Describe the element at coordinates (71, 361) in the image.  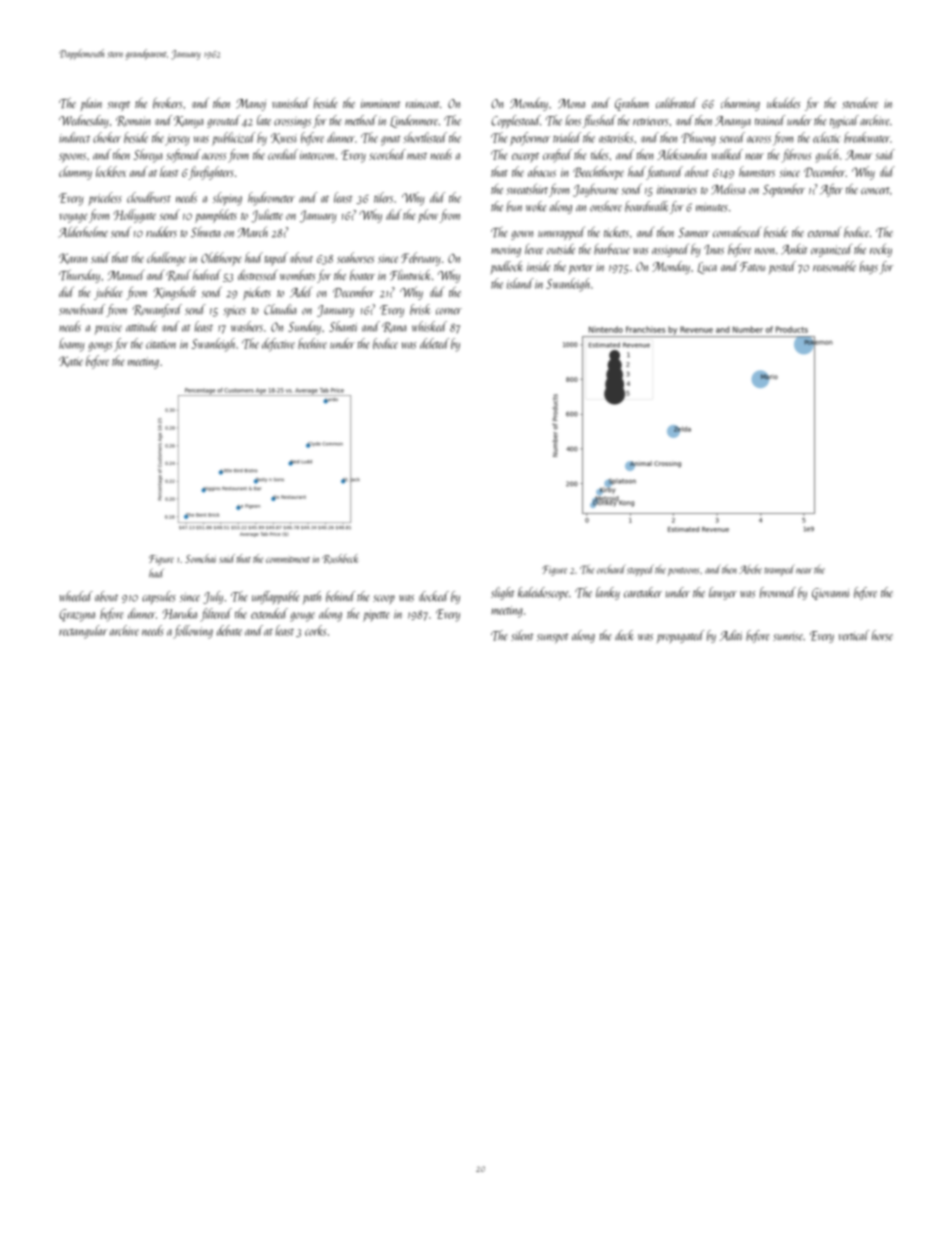
I see `Katie` at that location.
